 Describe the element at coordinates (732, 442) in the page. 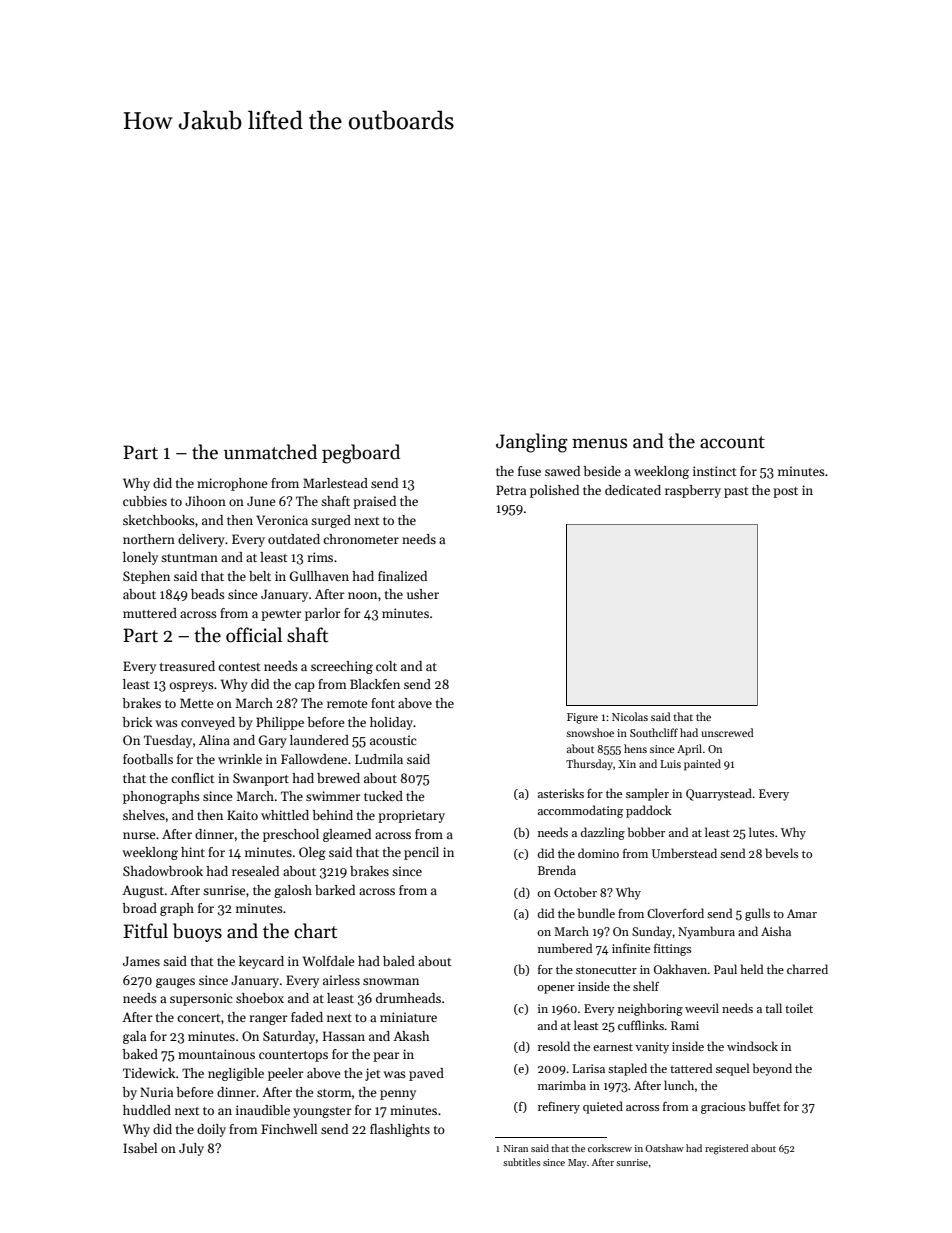

I see `account` at that location.
